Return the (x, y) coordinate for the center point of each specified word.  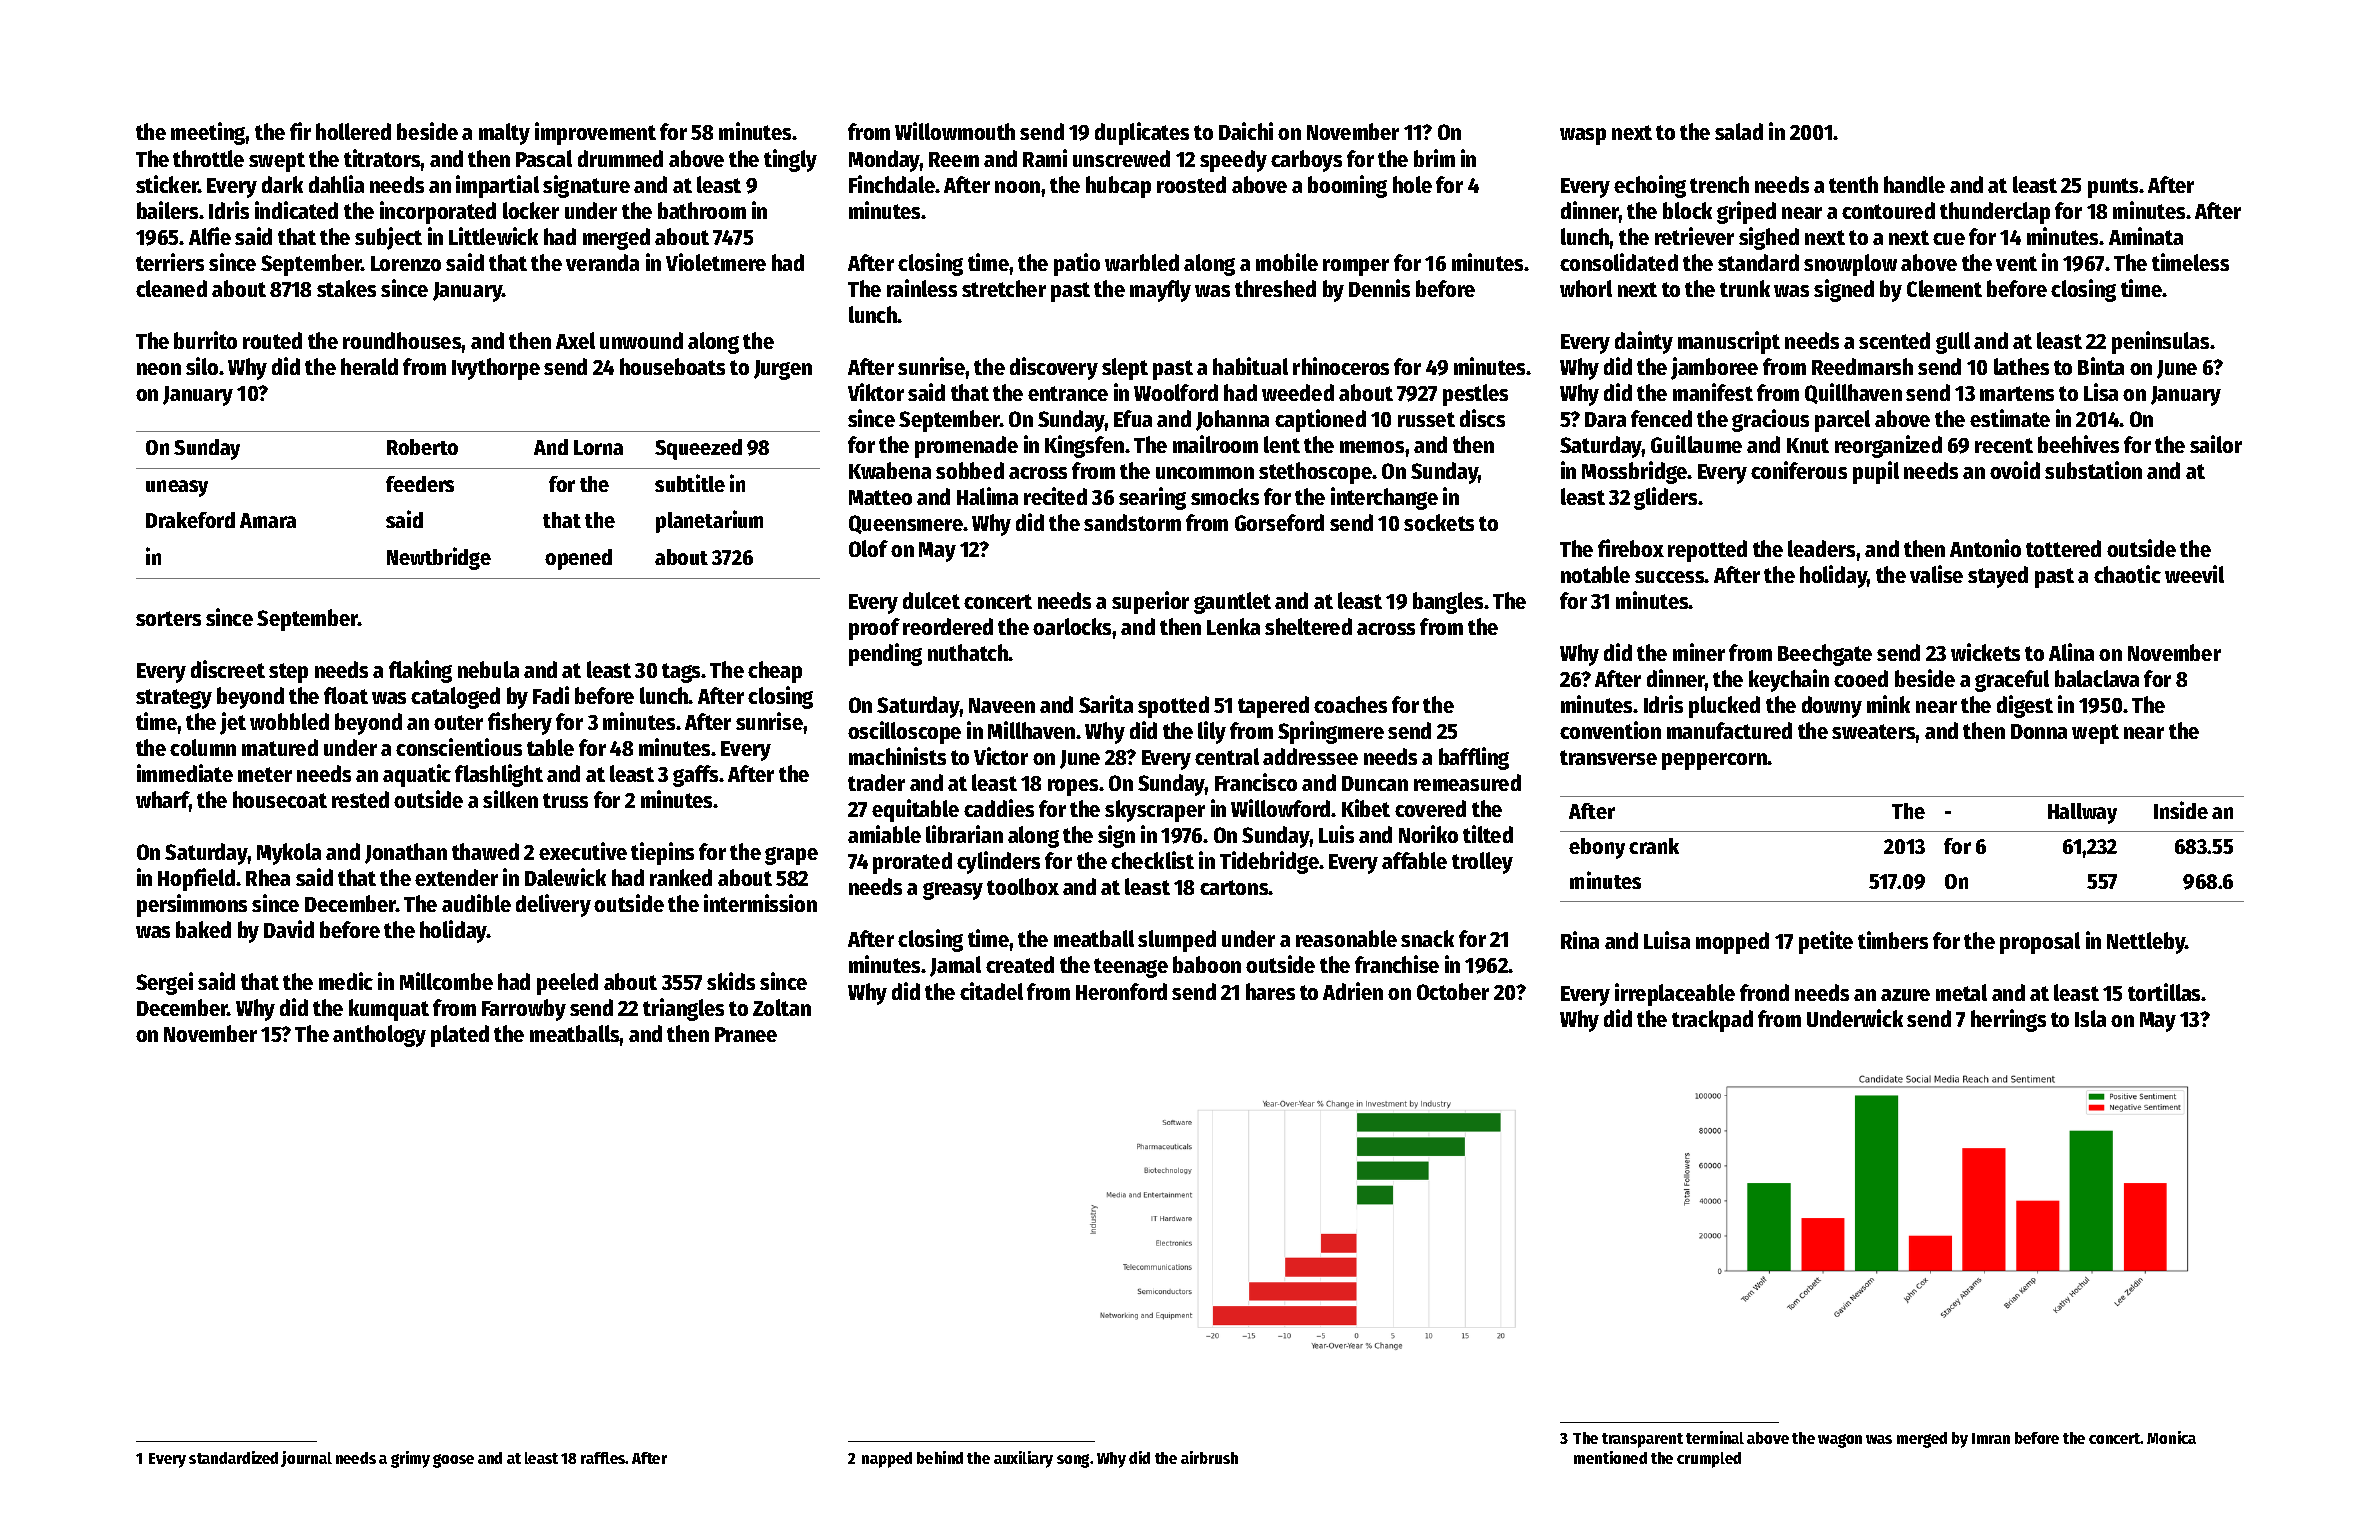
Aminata (2146, 236)
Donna (2039, 731)
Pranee (746, 1034)
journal (306, 1459)
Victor (1001, 756)
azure (1905, 995)
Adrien (1353, 991)
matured (280, 747)
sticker (167, 184)
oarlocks (1073, 626)
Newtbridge (439, 558)
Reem (954, 159)
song (1073, 1461)
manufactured (1729, 730)
